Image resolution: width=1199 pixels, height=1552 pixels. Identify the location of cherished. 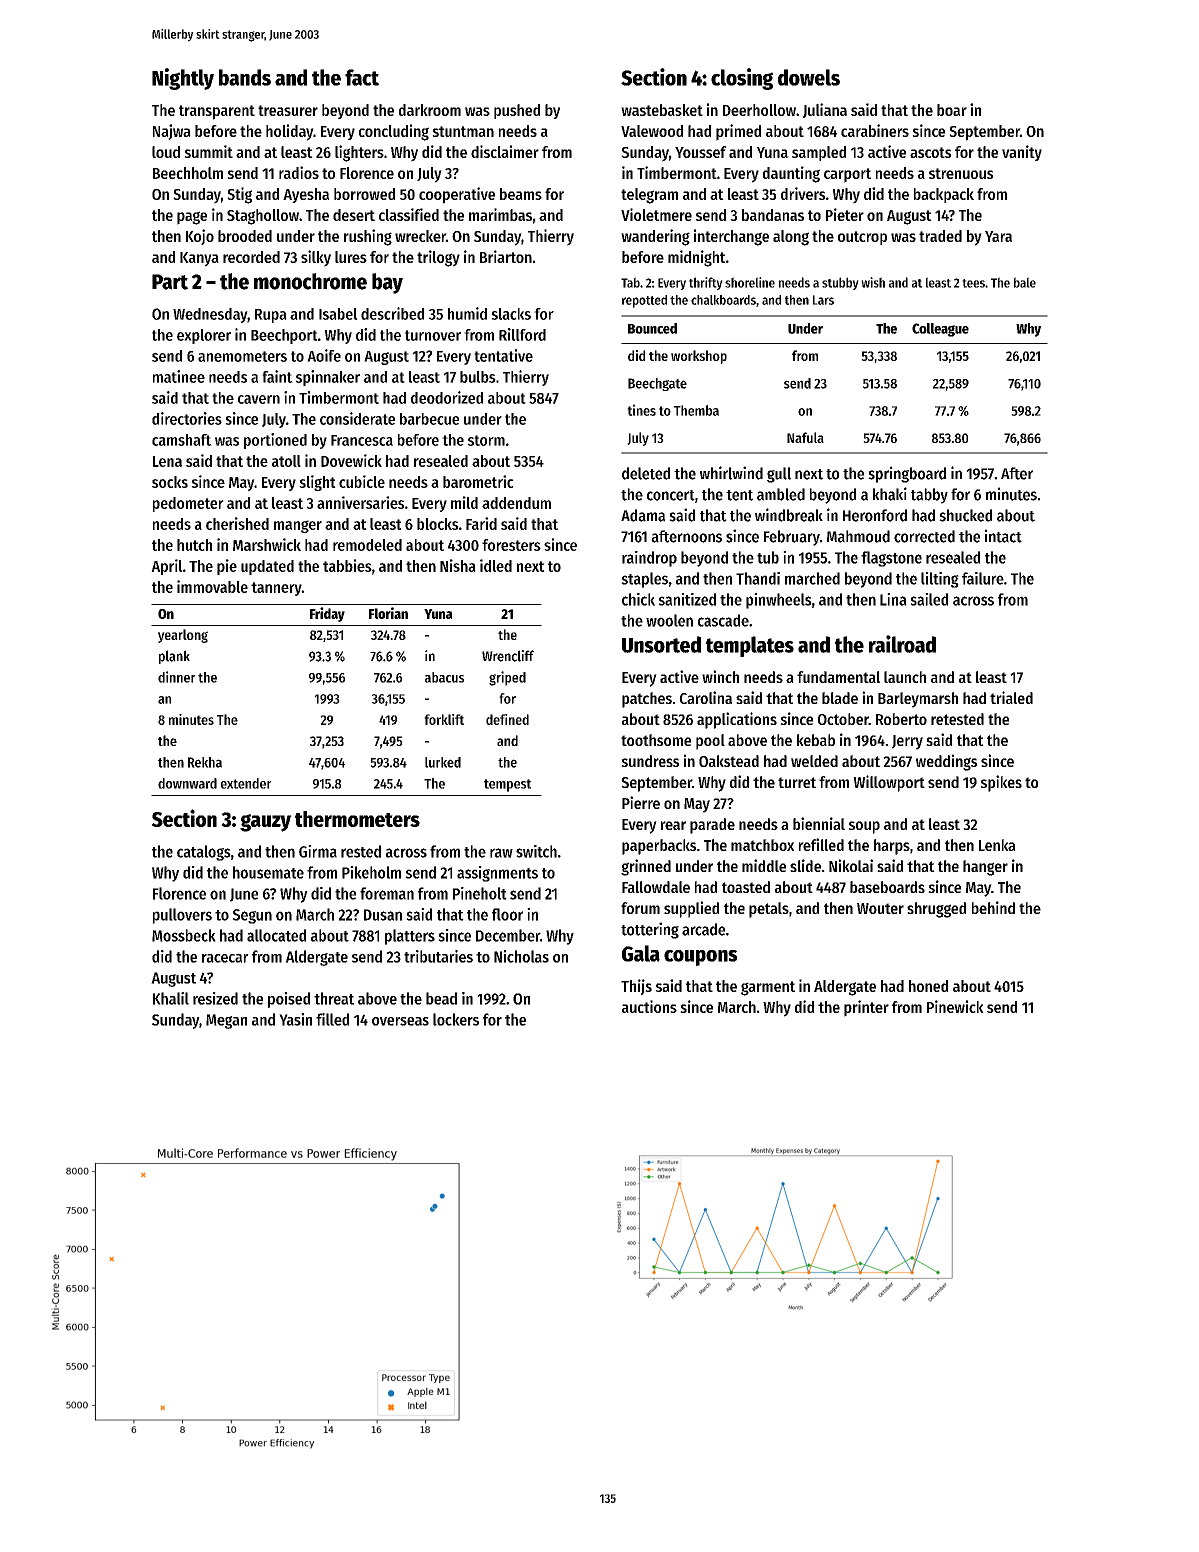
(237, 523).
